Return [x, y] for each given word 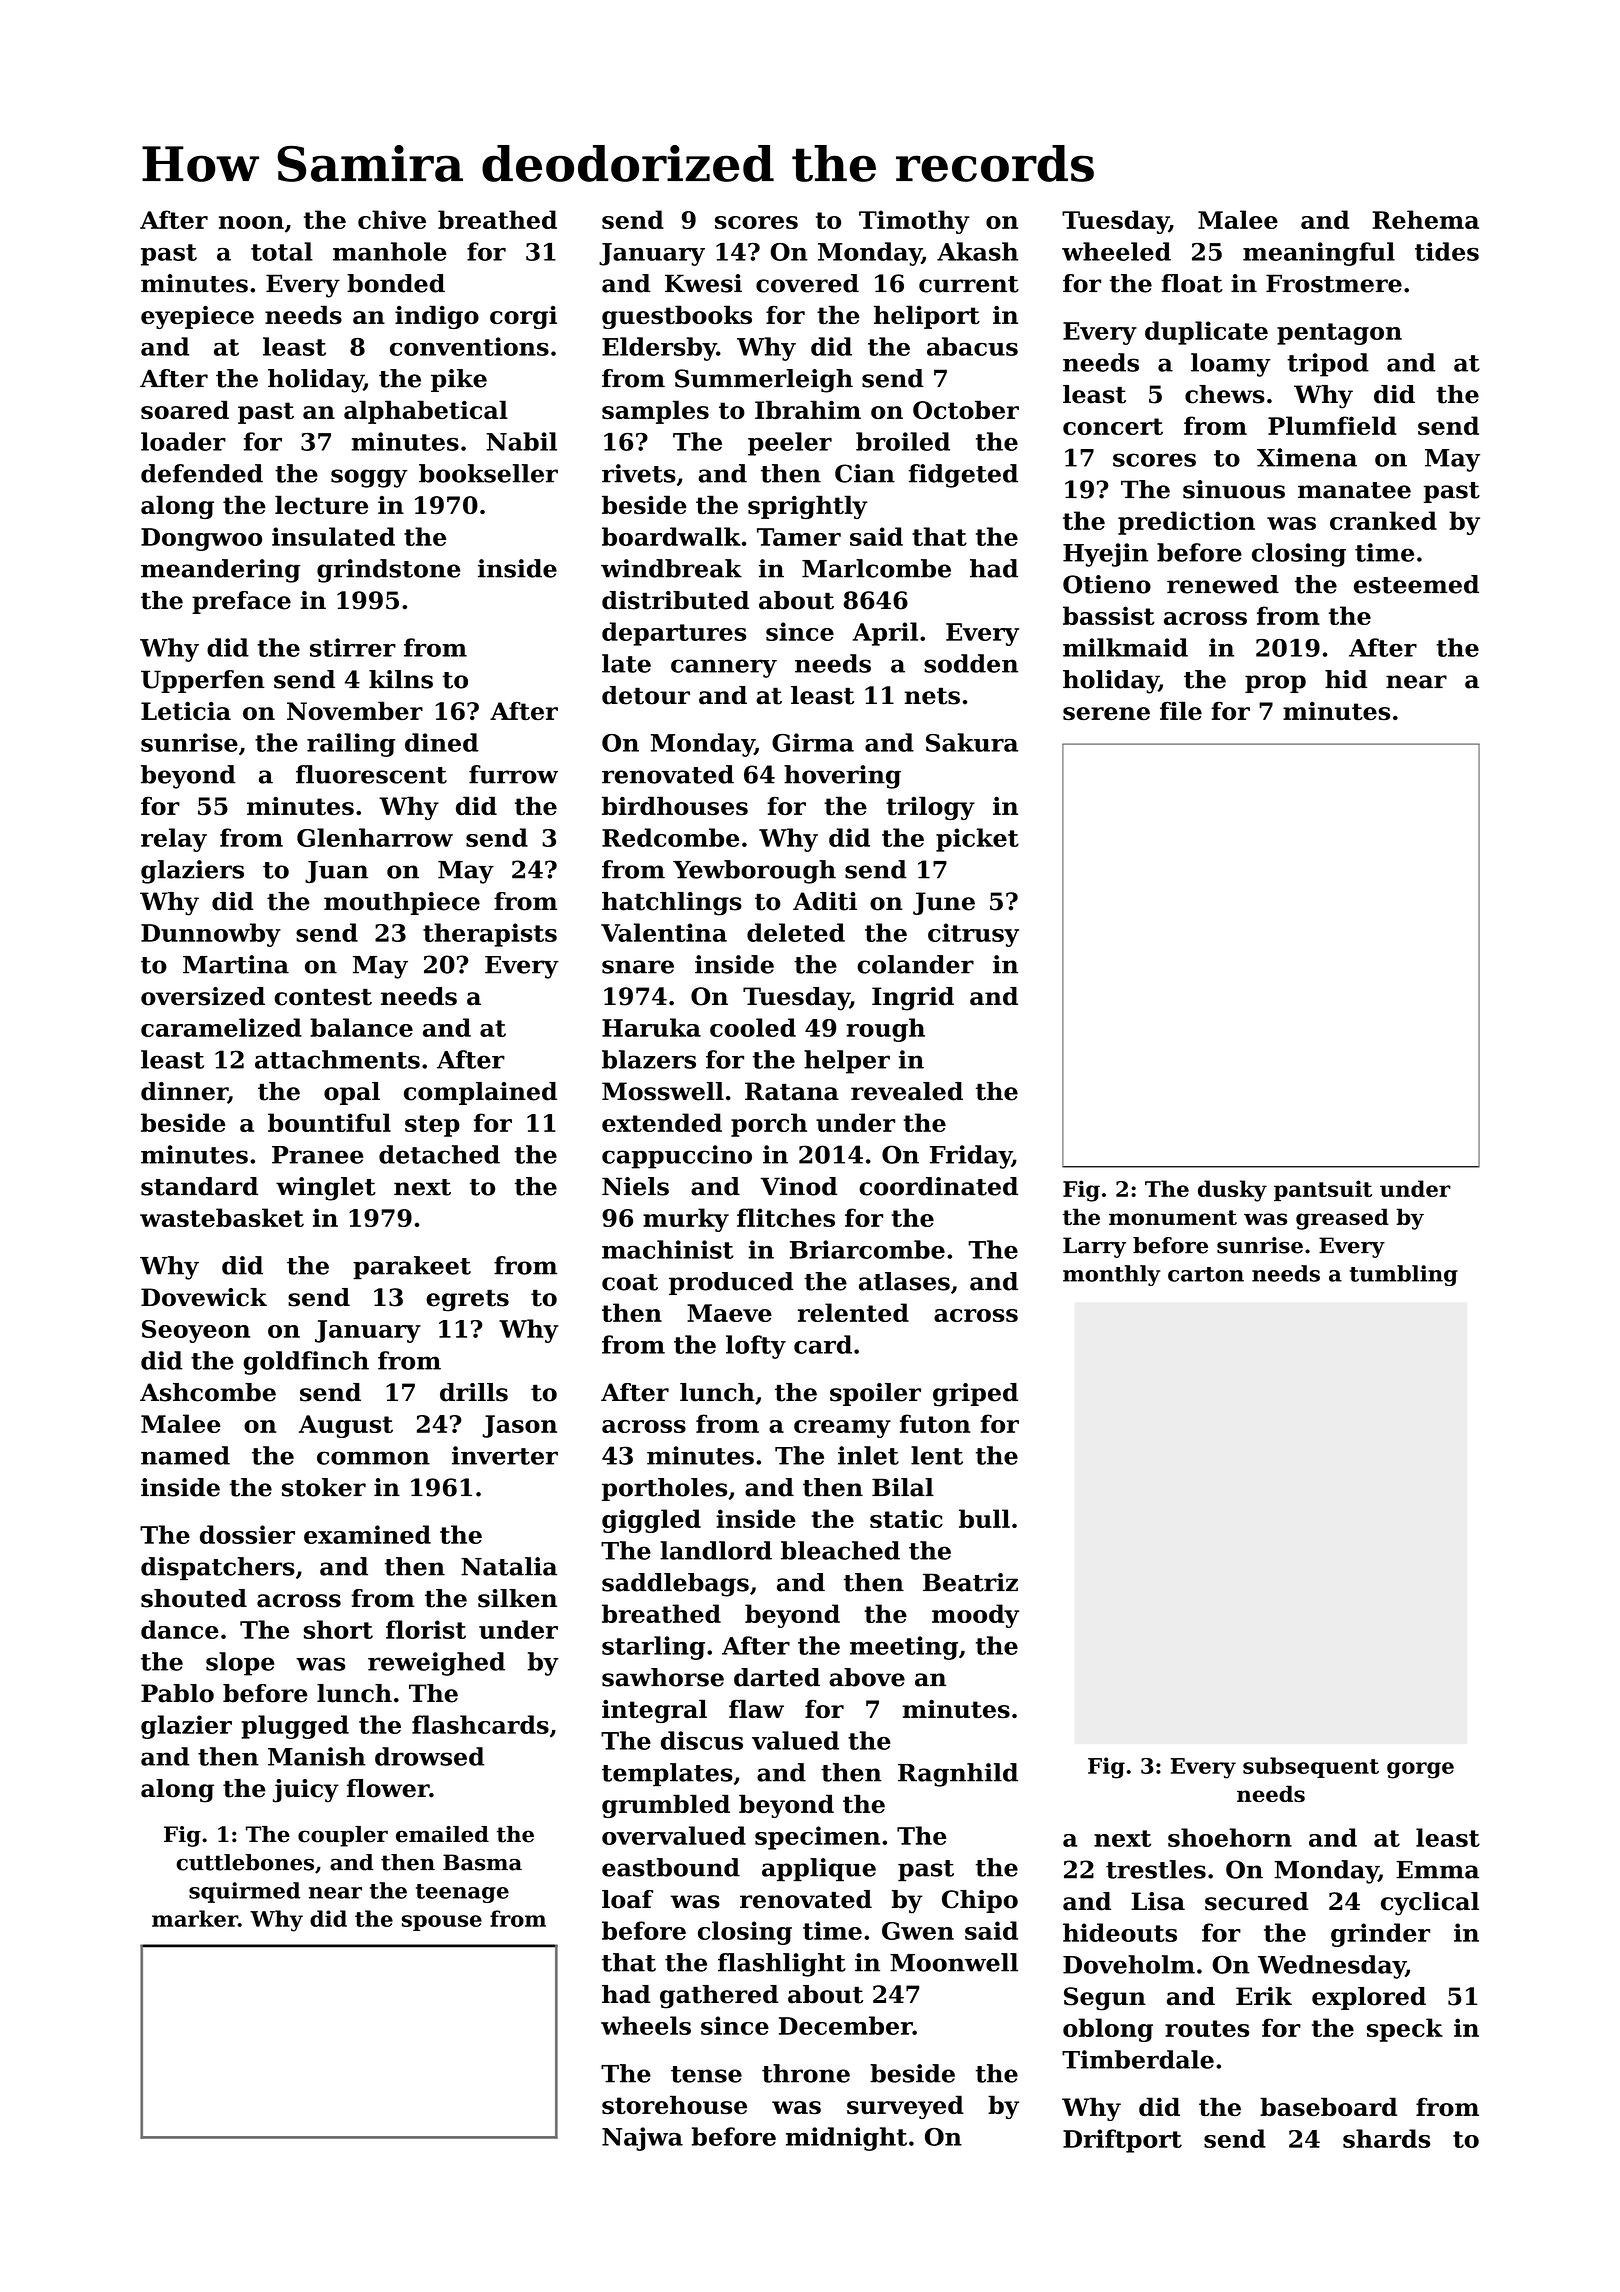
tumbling [1404, 1275]
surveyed [905, 2107]
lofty [756, 1347]
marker [195, 1918]
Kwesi [703, 283]
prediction [1186, 523]
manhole [390, 251]
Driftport [1122, 2141]
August [346, 1426]
